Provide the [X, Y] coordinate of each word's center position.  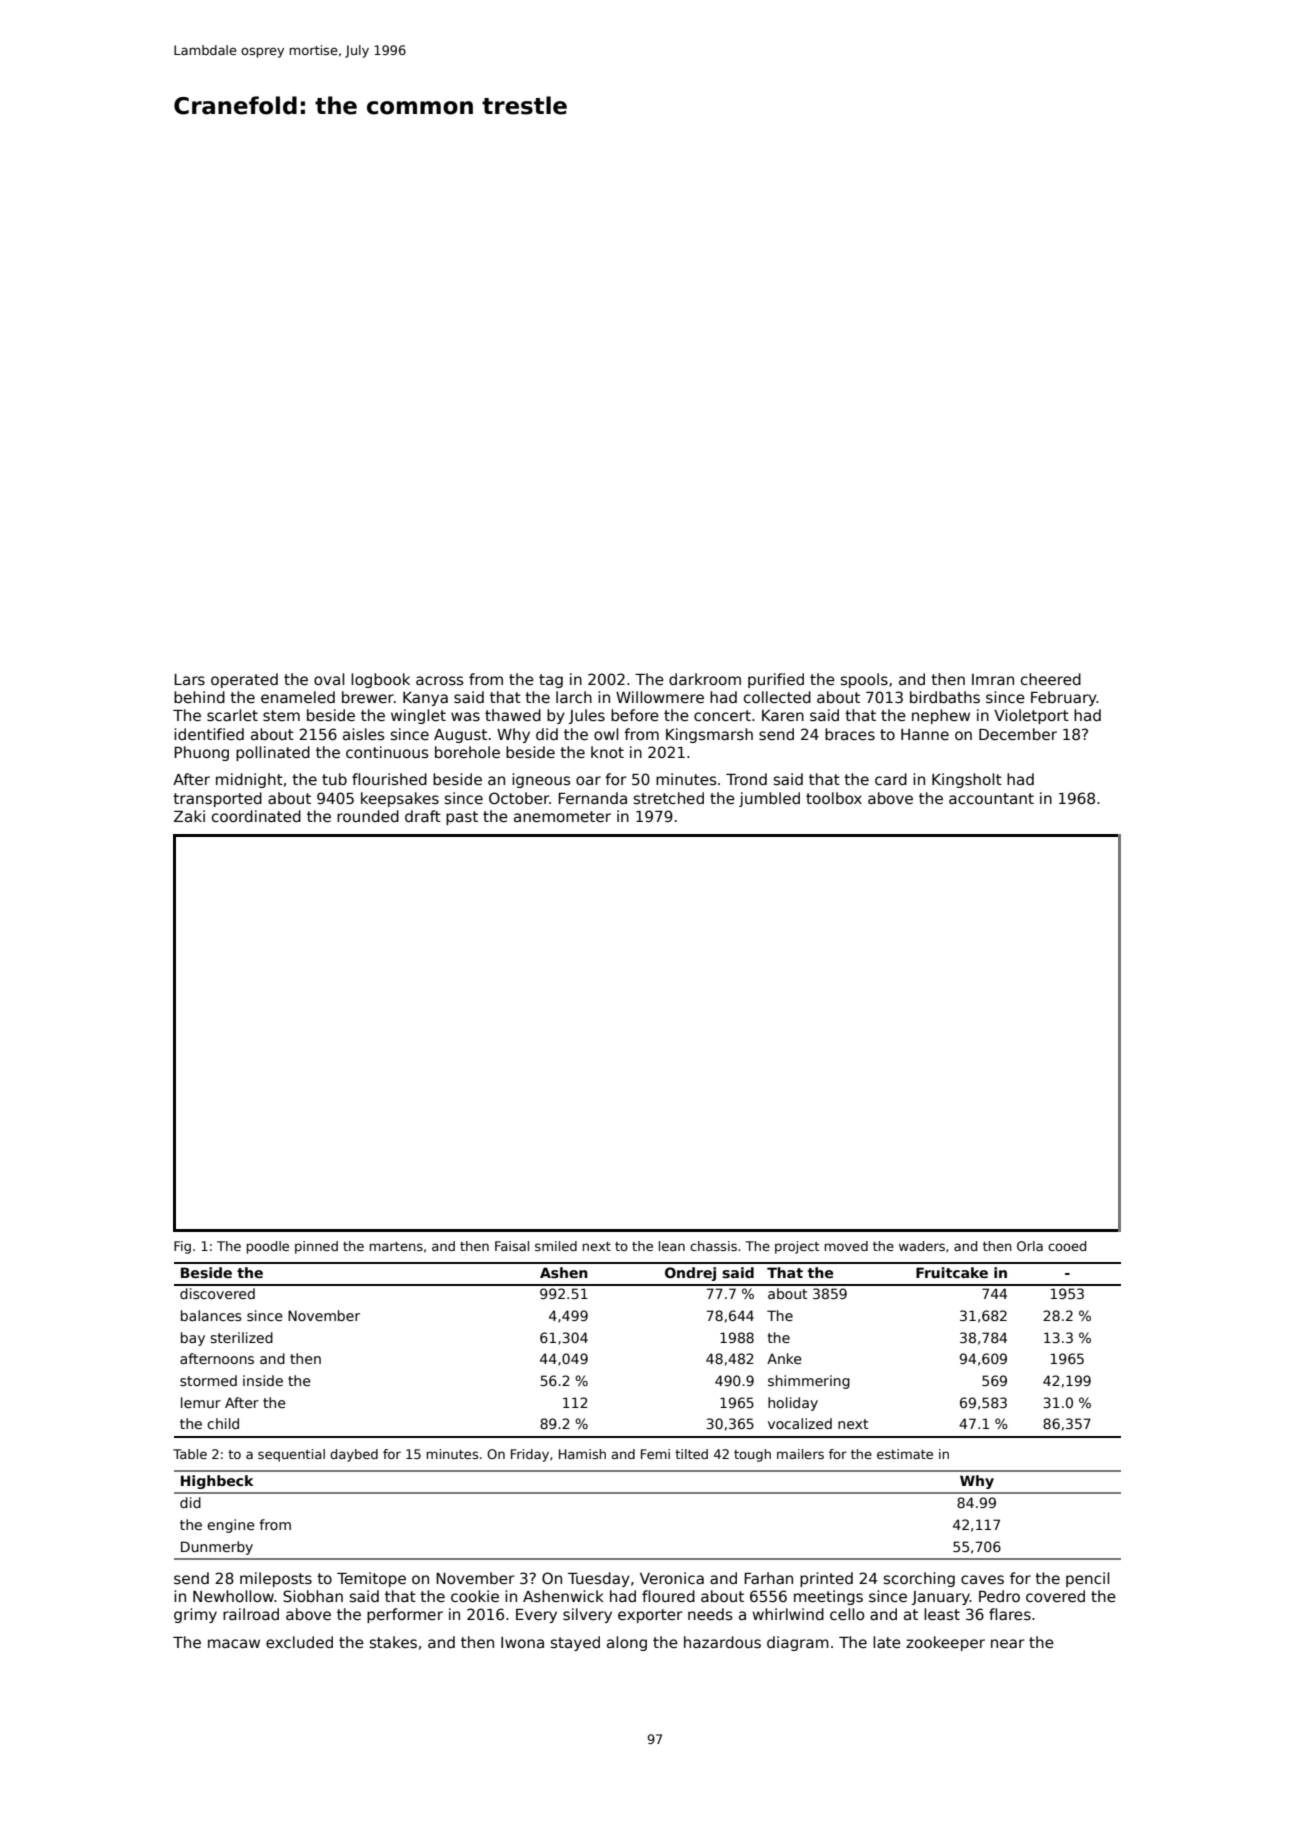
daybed [354, 1455]
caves [982, 1579]
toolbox [834, 798]
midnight [249, 780]
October [519, 798]
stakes [393, 1642]
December [1018, 734]
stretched [669, 798]
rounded [368, 816]
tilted [691, 1454]
